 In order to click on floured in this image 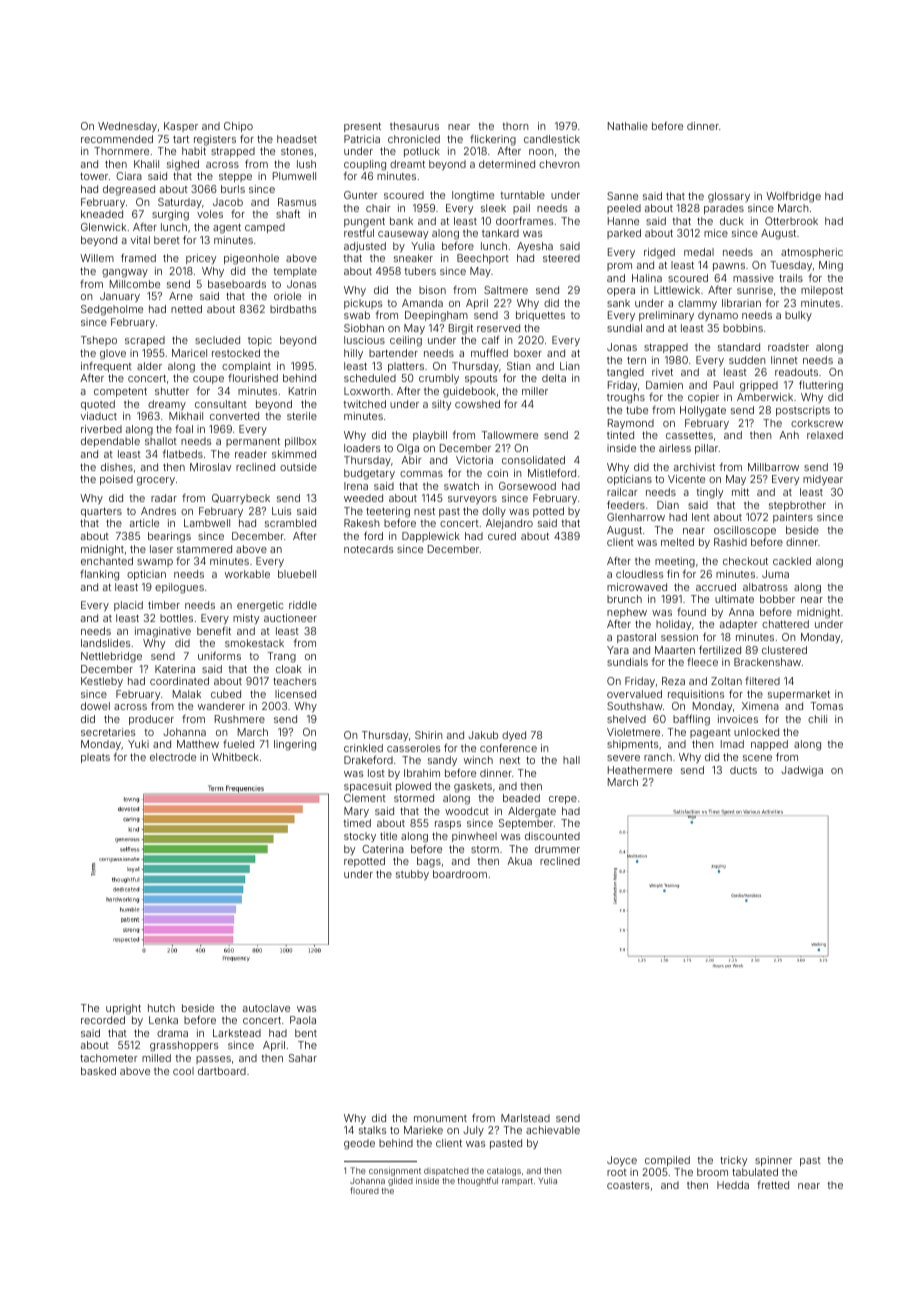, I will do `click(364, 1190)`.
